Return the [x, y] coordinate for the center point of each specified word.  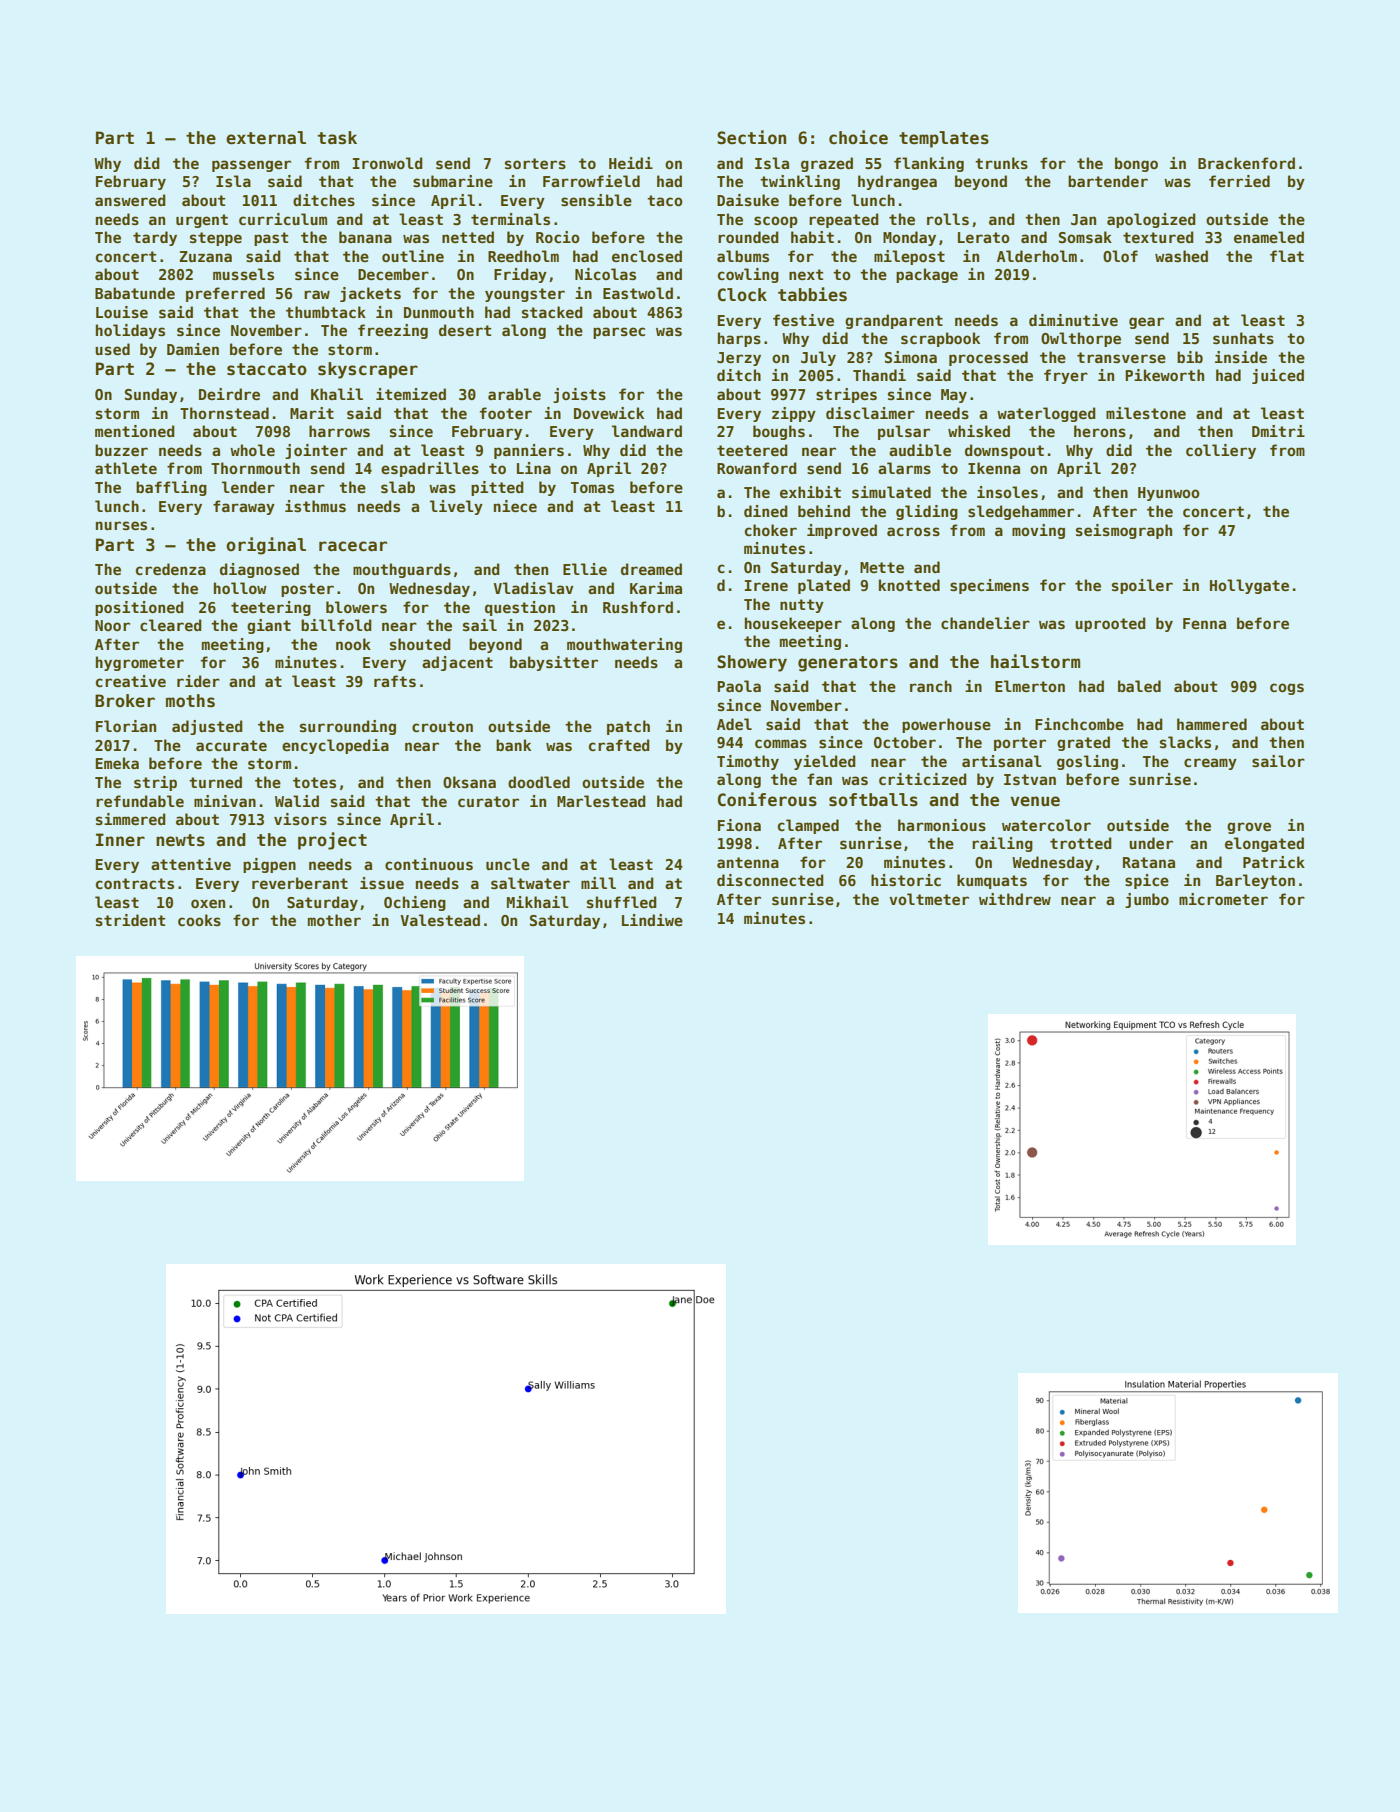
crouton [442, 726]
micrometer [1223, 899]
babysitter [554, 663]
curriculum [283, 219]
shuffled [622, 902]
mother [334, 920]
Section [751, 137]
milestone [1146, 413]
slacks [1185, 742]
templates [944, 139]
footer [506, 413]
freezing [393, 331]
